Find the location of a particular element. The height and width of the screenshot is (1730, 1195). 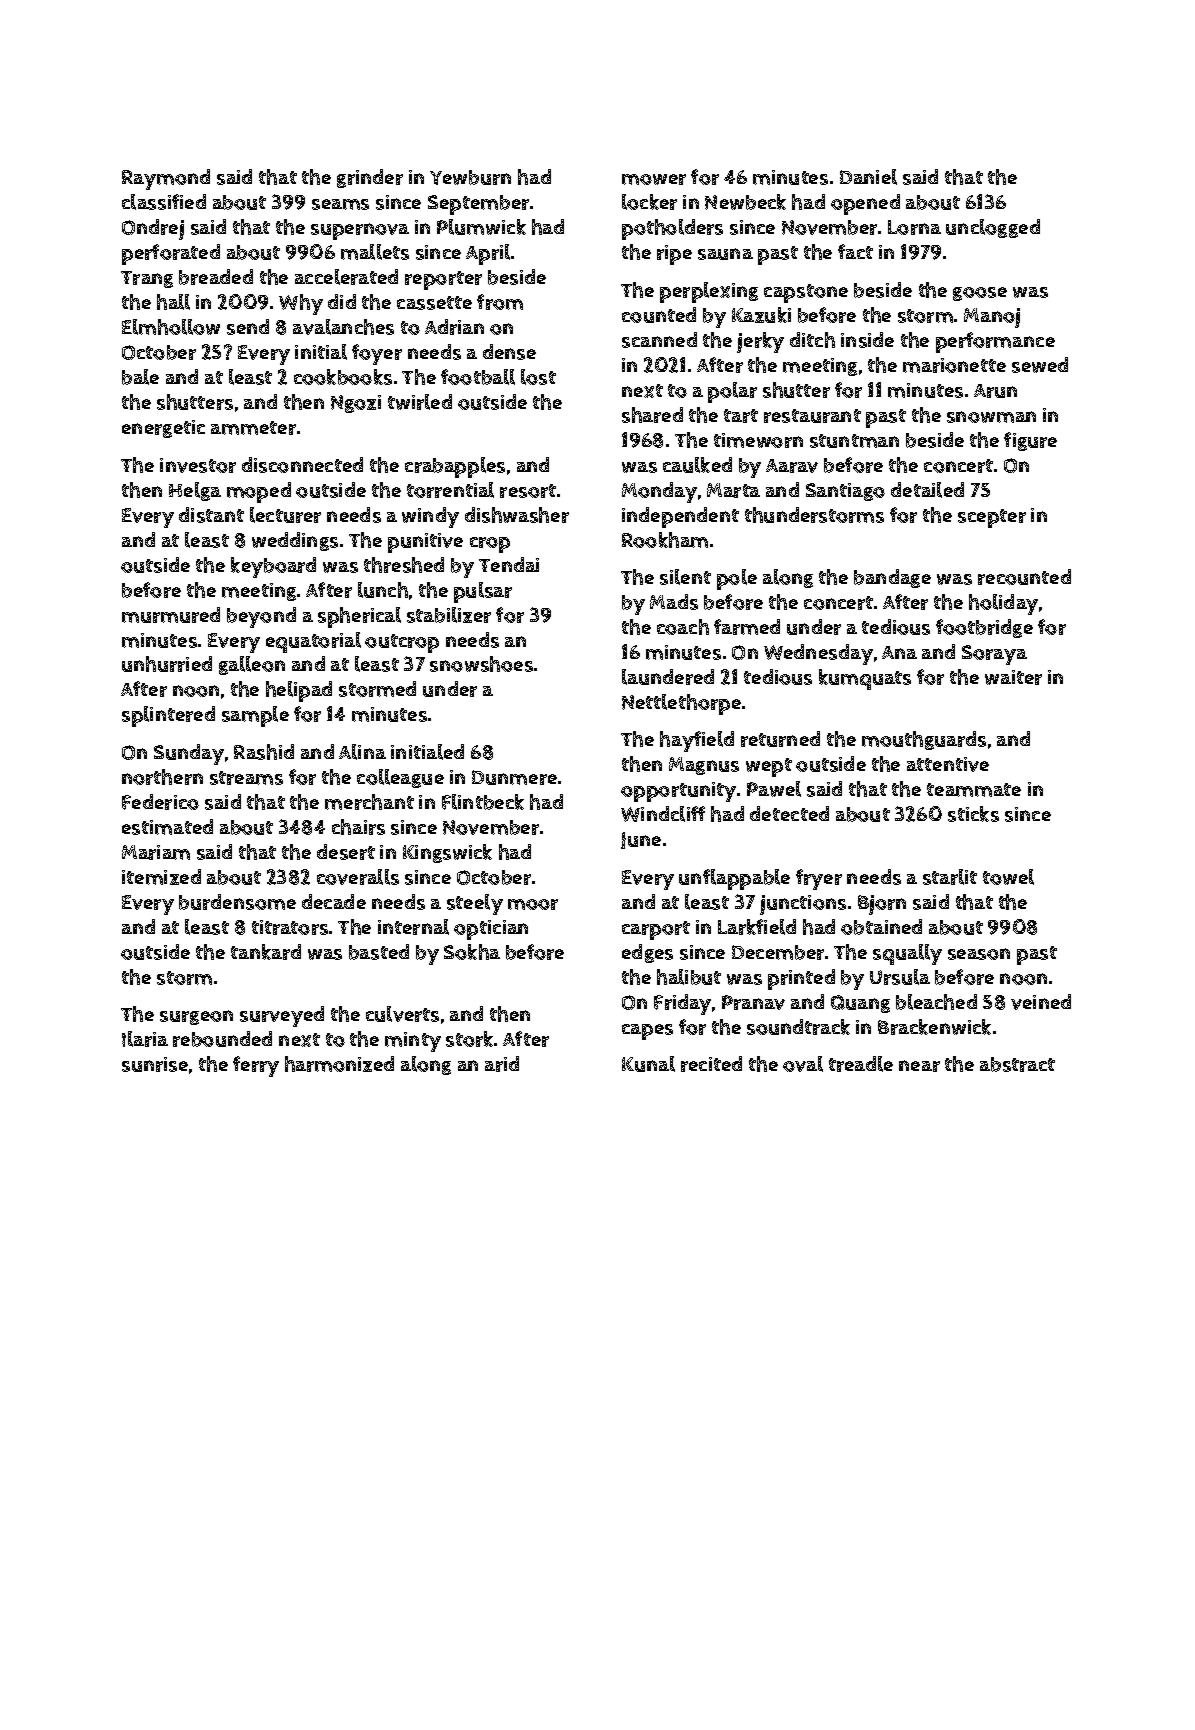

energetic is located at coordinates (163, 429).
